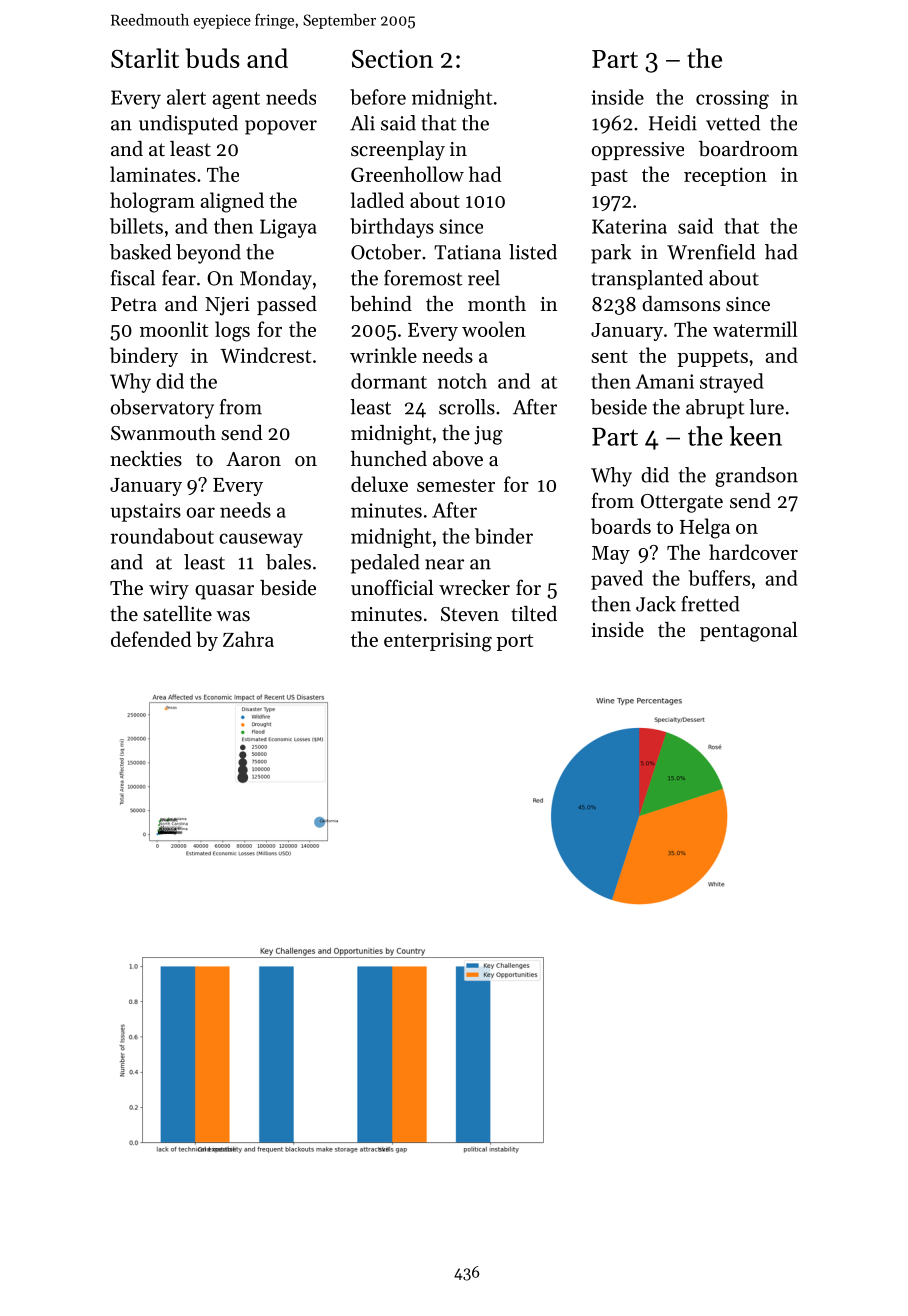 The height and width of the screenshot is (1316, 908). I want to click on basked, so click(140, 252).
